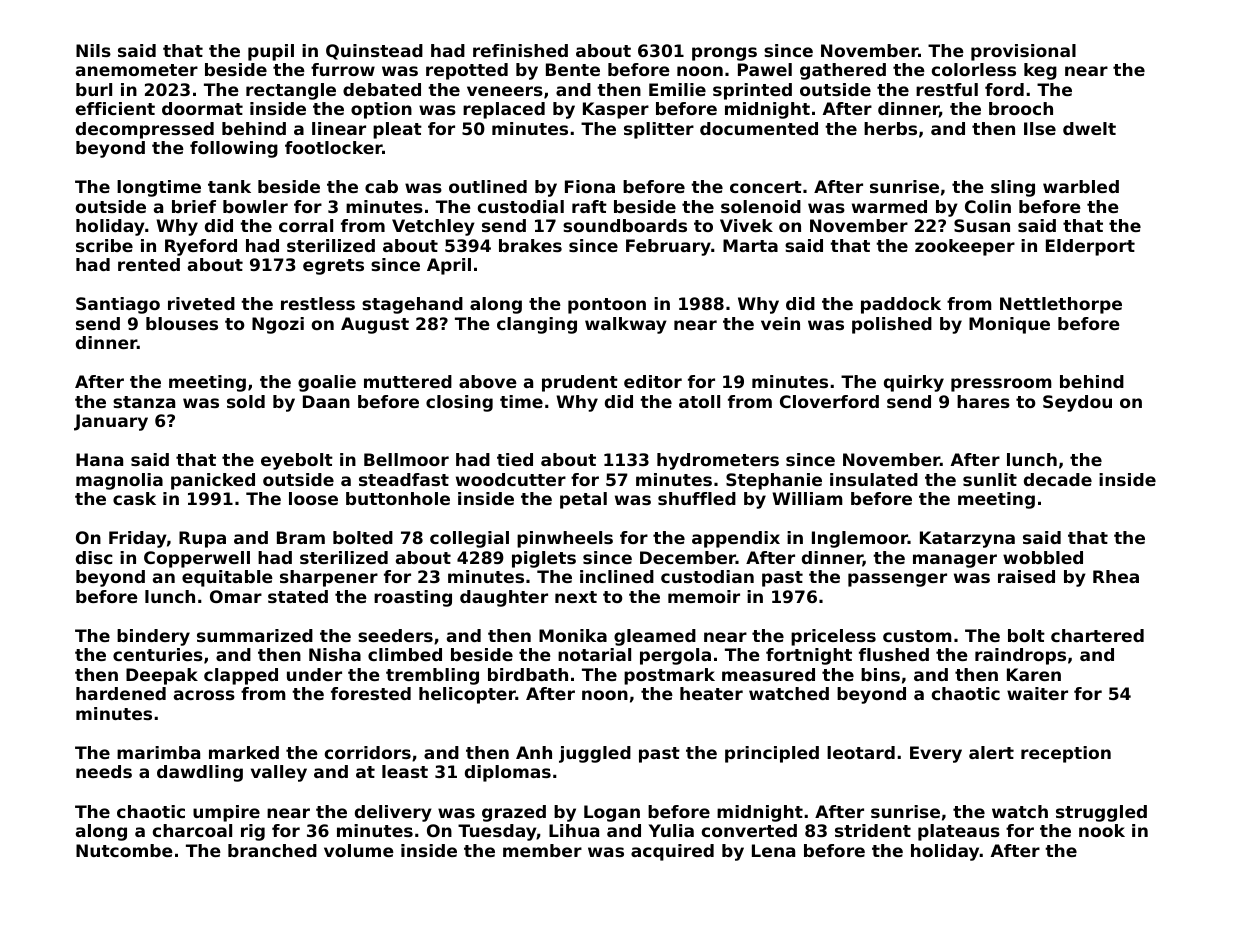 Image resolution: width=1233 pixels, height=952 pixels. Describe the element at coordinates (153, 637) in the page. I see `bindery` at that location.
